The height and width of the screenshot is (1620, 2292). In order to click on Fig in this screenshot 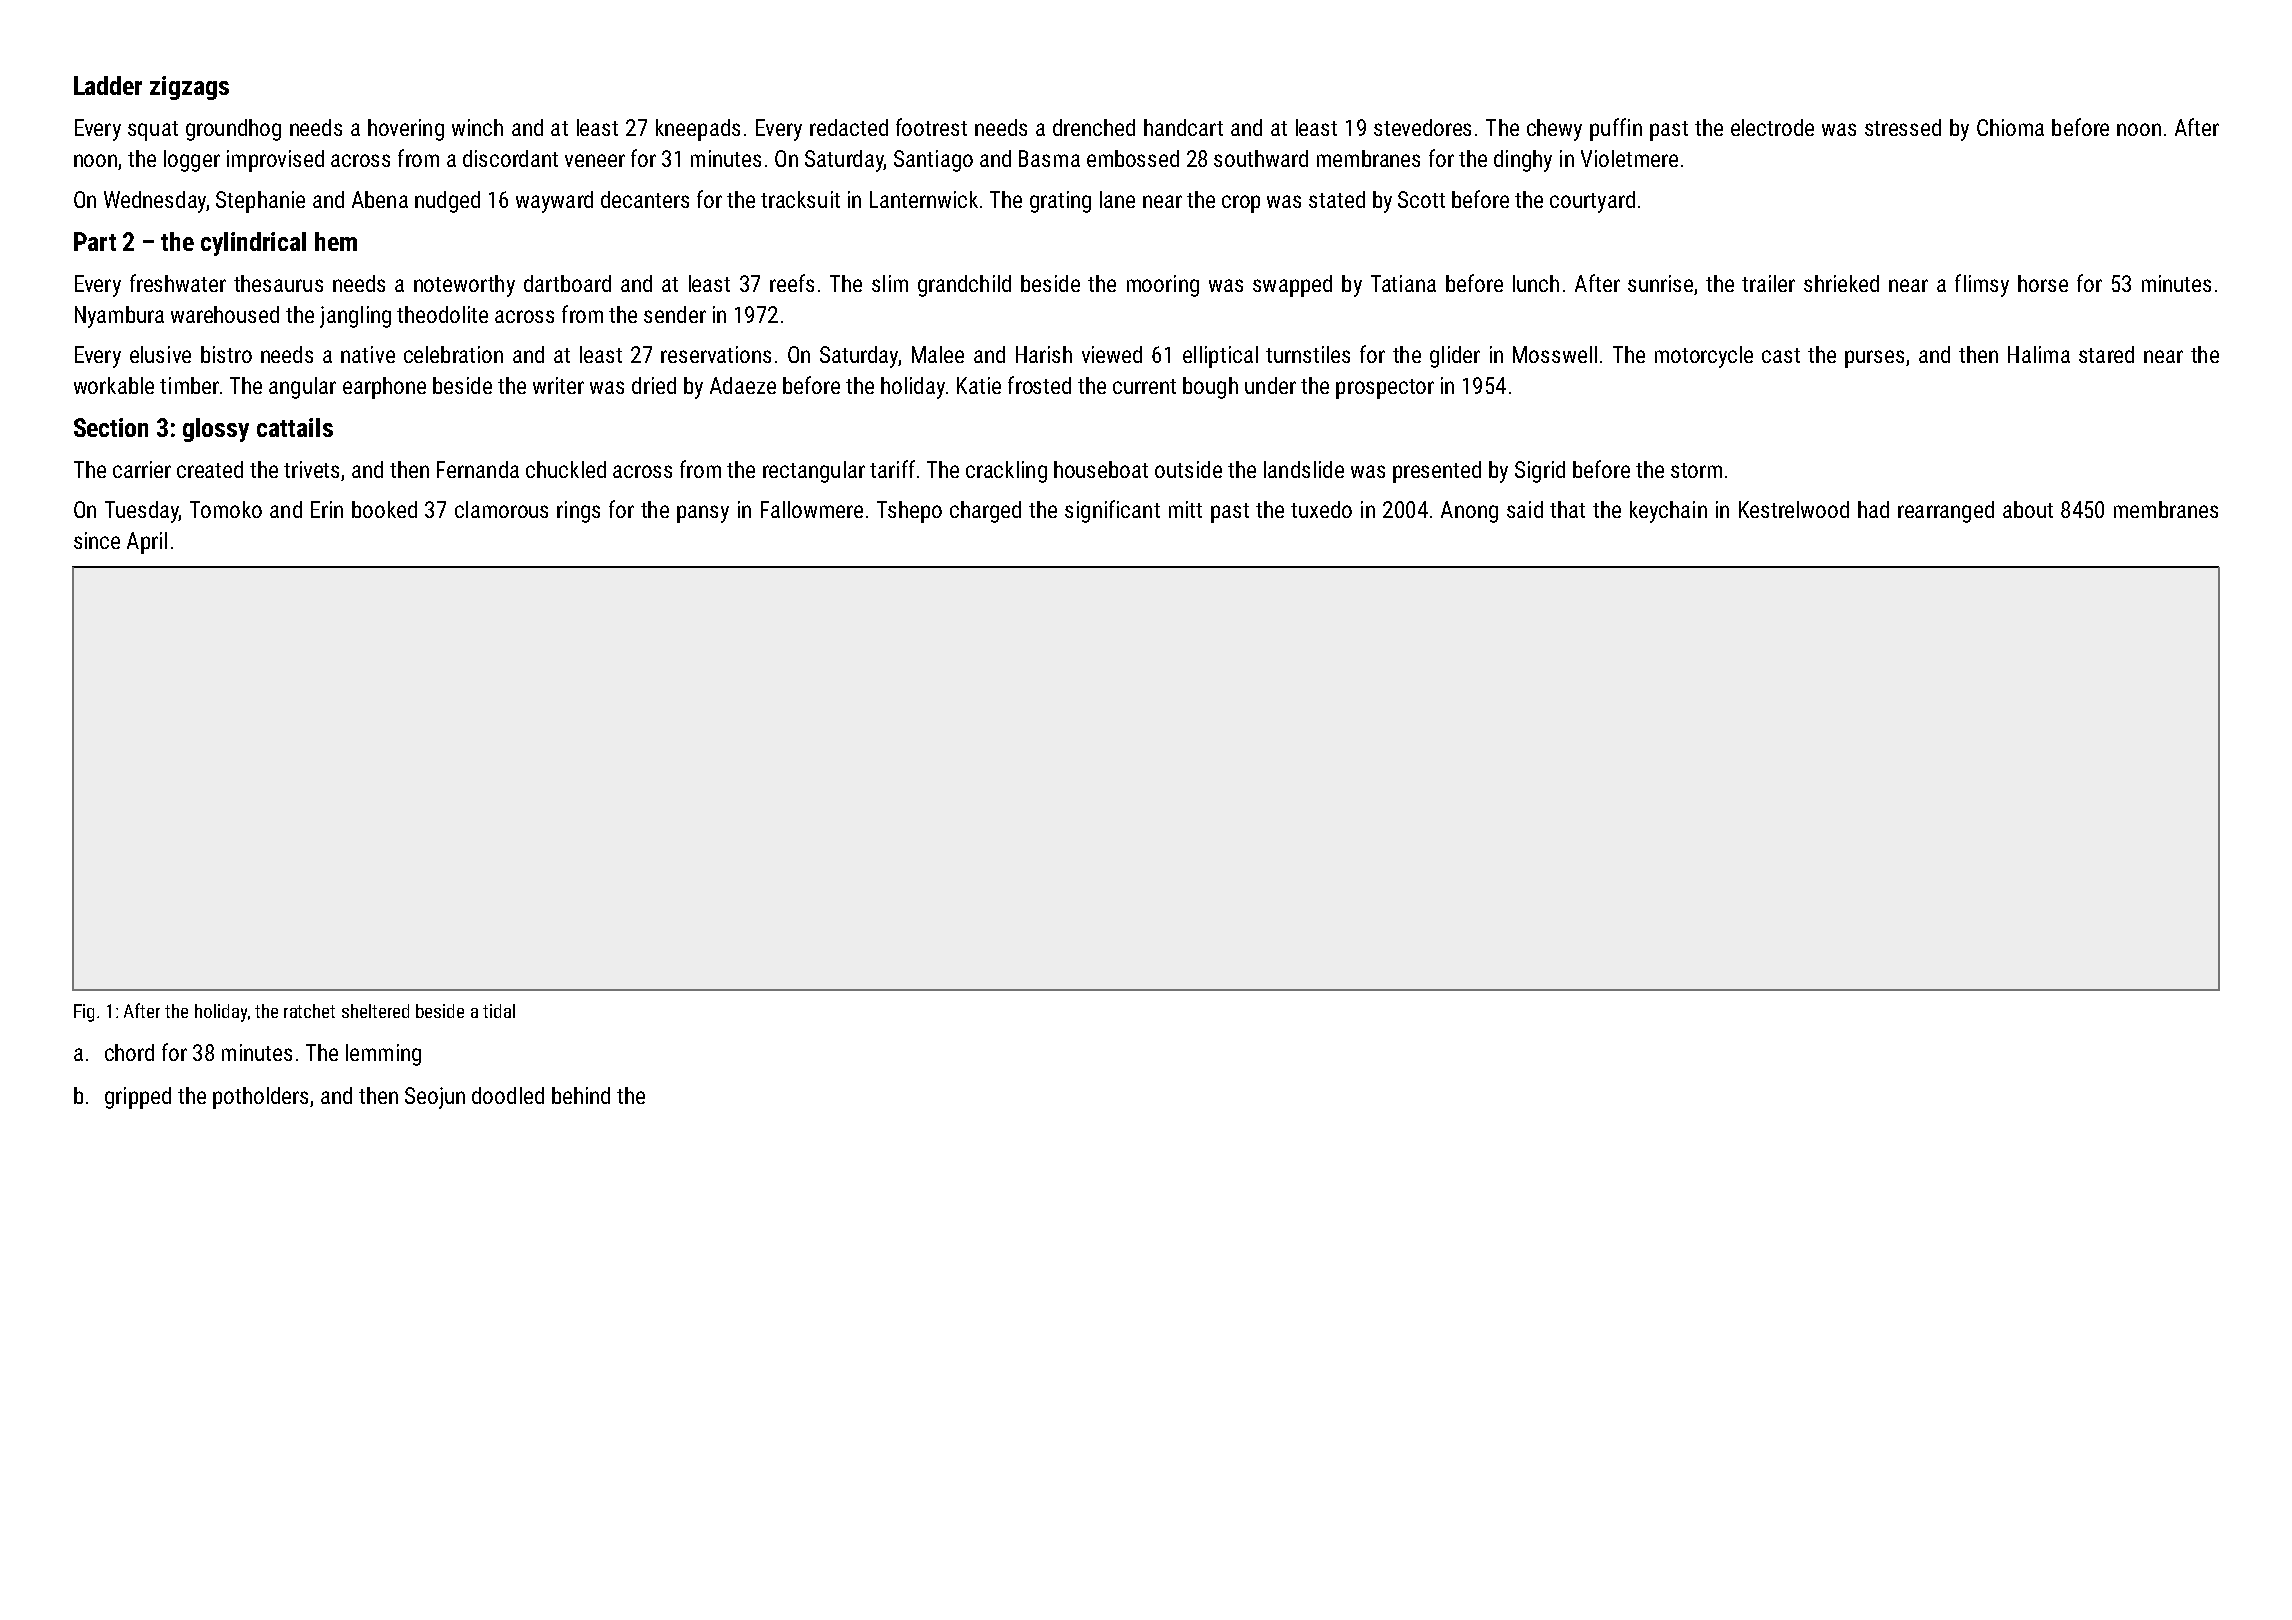, I will do `click(84, 1013)`.
